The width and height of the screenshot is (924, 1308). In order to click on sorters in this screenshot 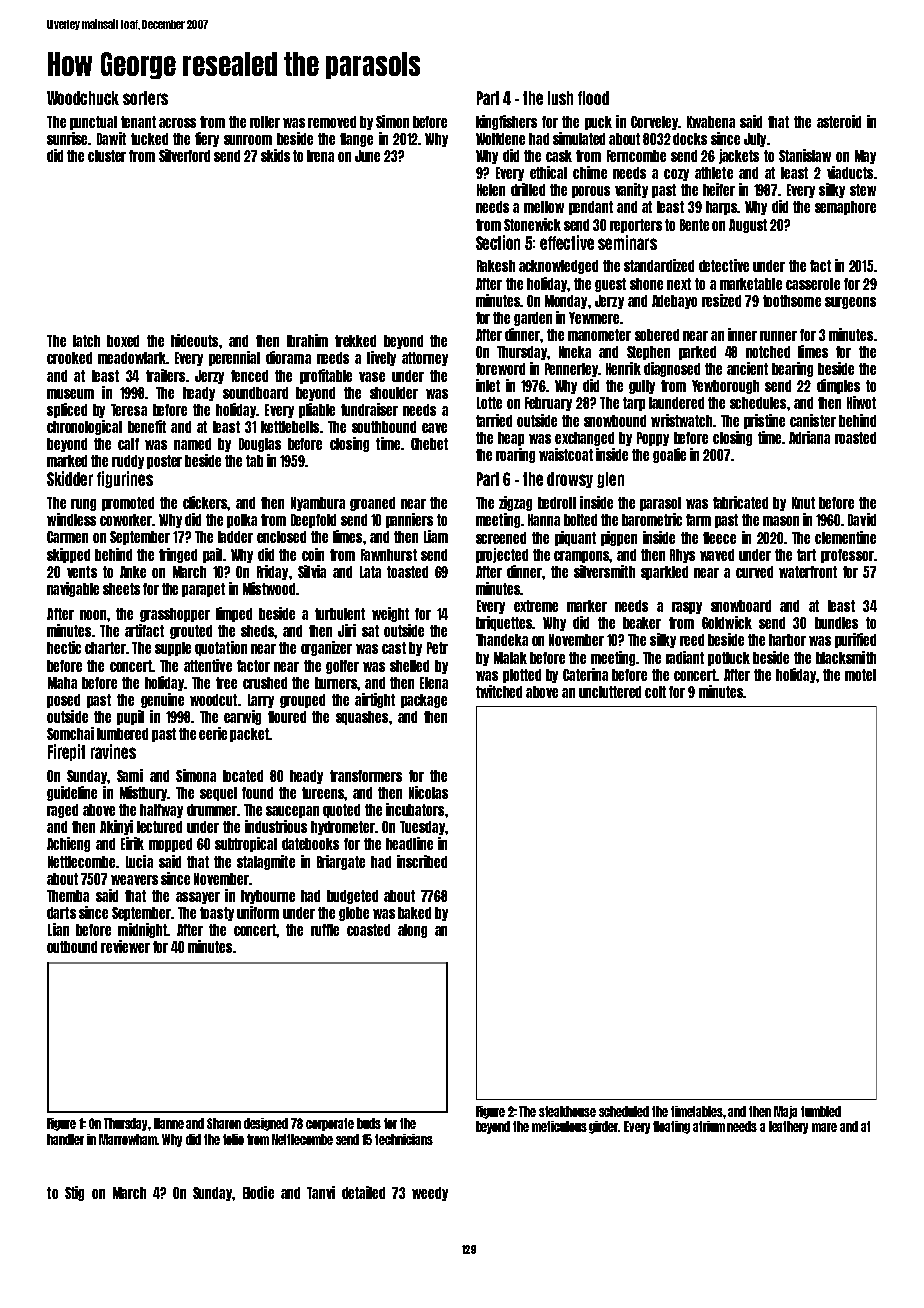, I will do `click(145, 98)`.
